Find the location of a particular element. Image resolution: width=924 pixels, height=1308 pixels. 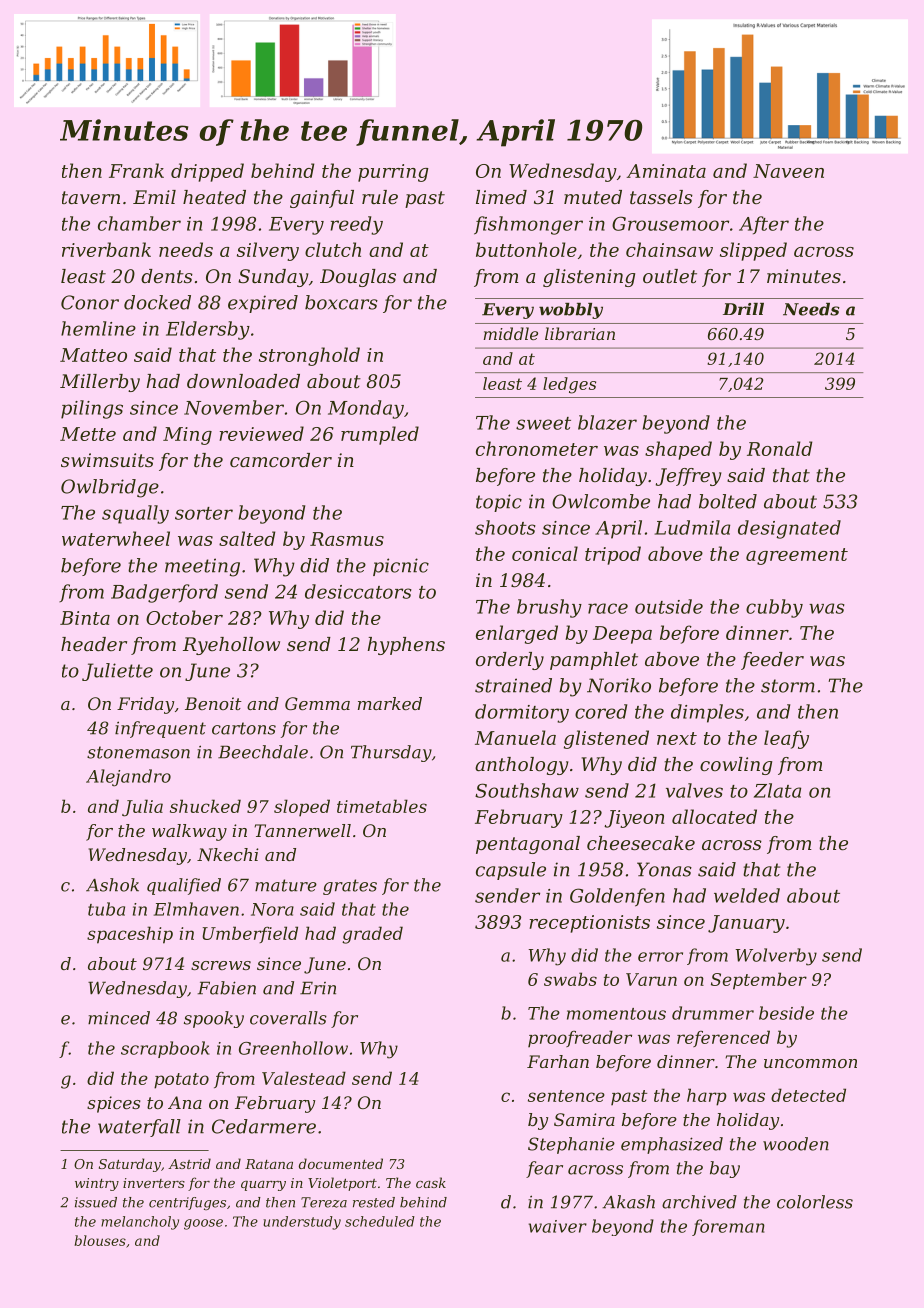

timetables is located at coordinates (382, 806).
